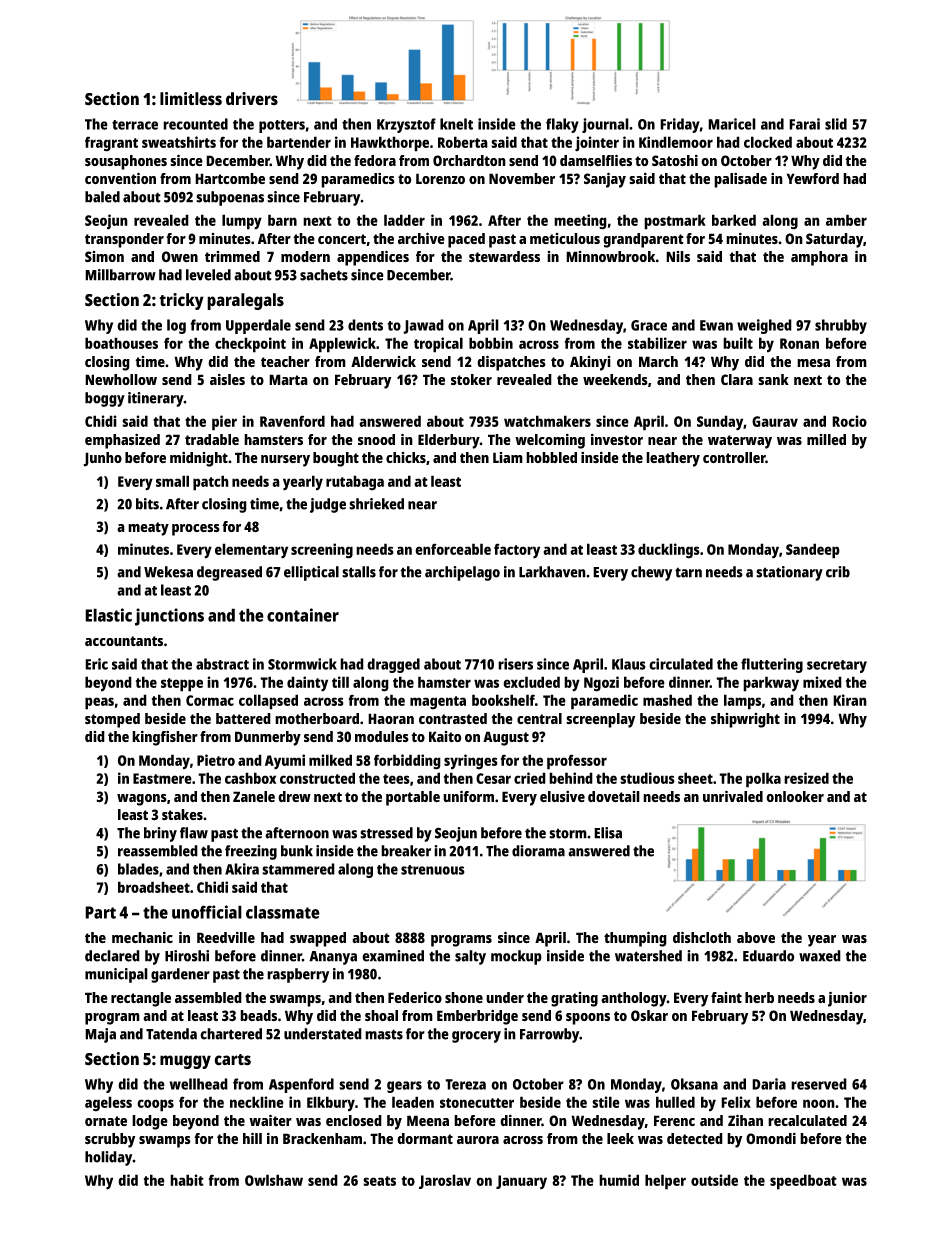 Image resolution: width=952 pixels, height=1233 pixels. Describe the element at coordinates (470, 957) in the page. I see `salty` at that location.
